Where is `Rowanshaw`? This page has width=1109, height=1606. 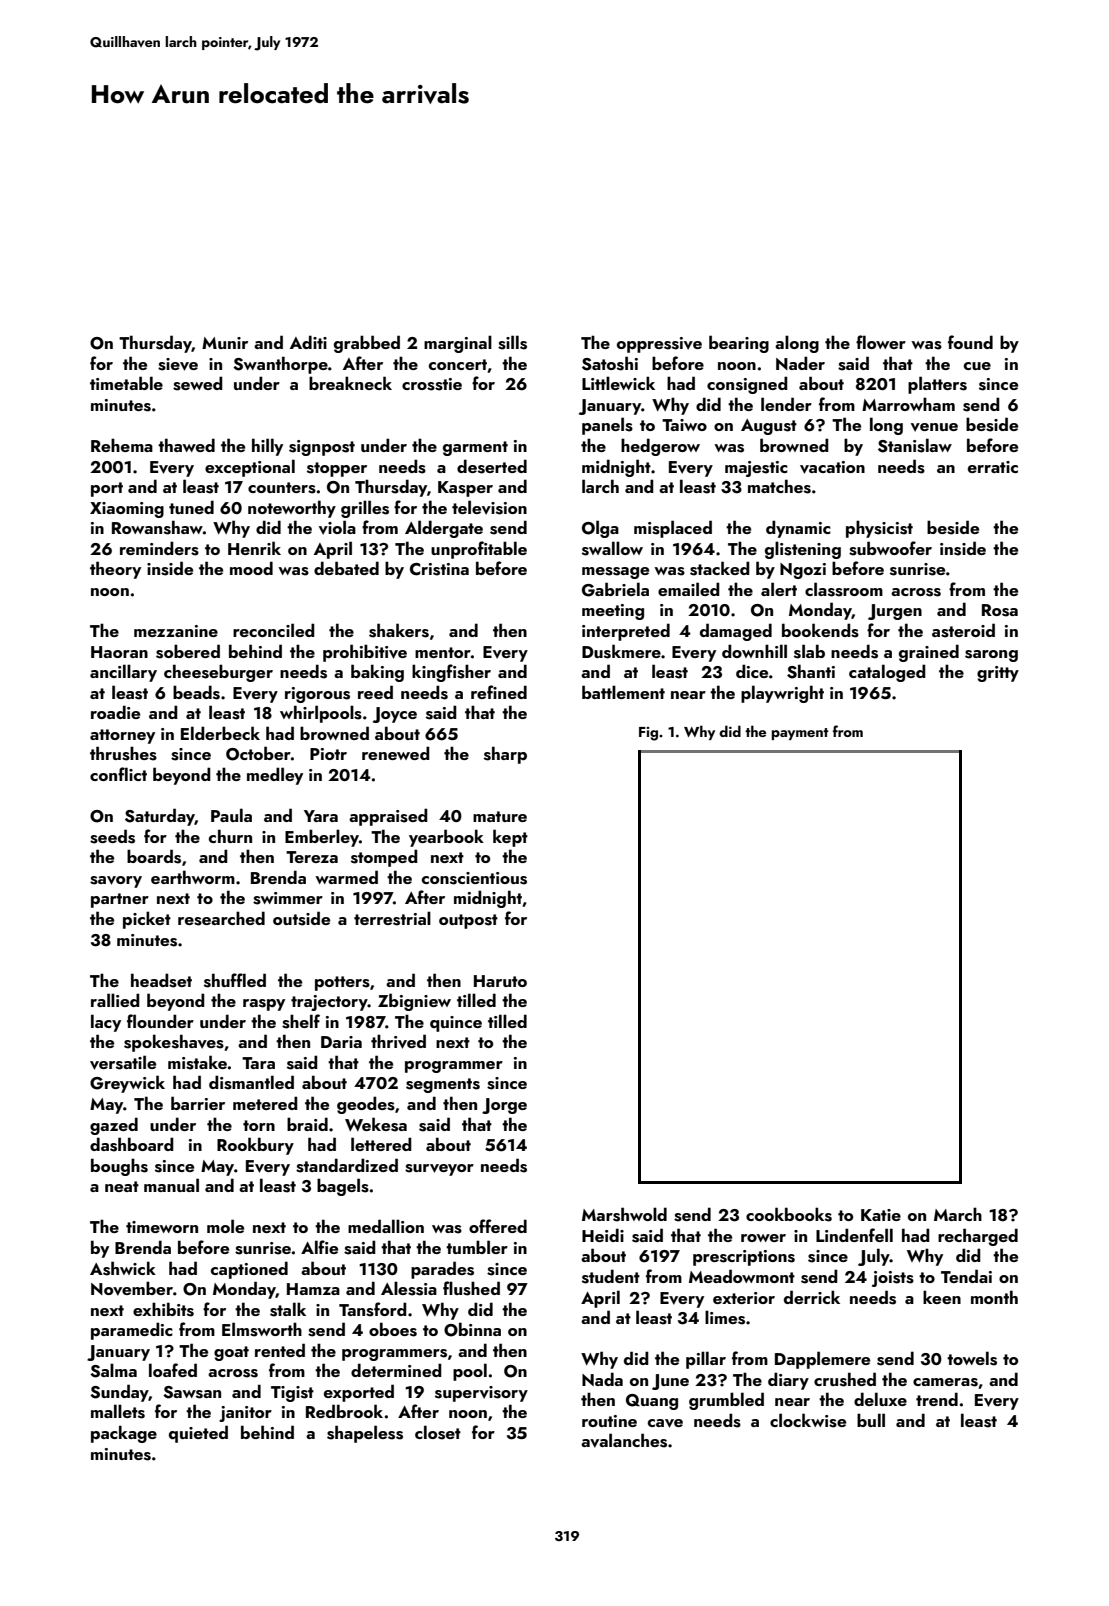 Rowanshaw is located at coordinates (157, 527).
